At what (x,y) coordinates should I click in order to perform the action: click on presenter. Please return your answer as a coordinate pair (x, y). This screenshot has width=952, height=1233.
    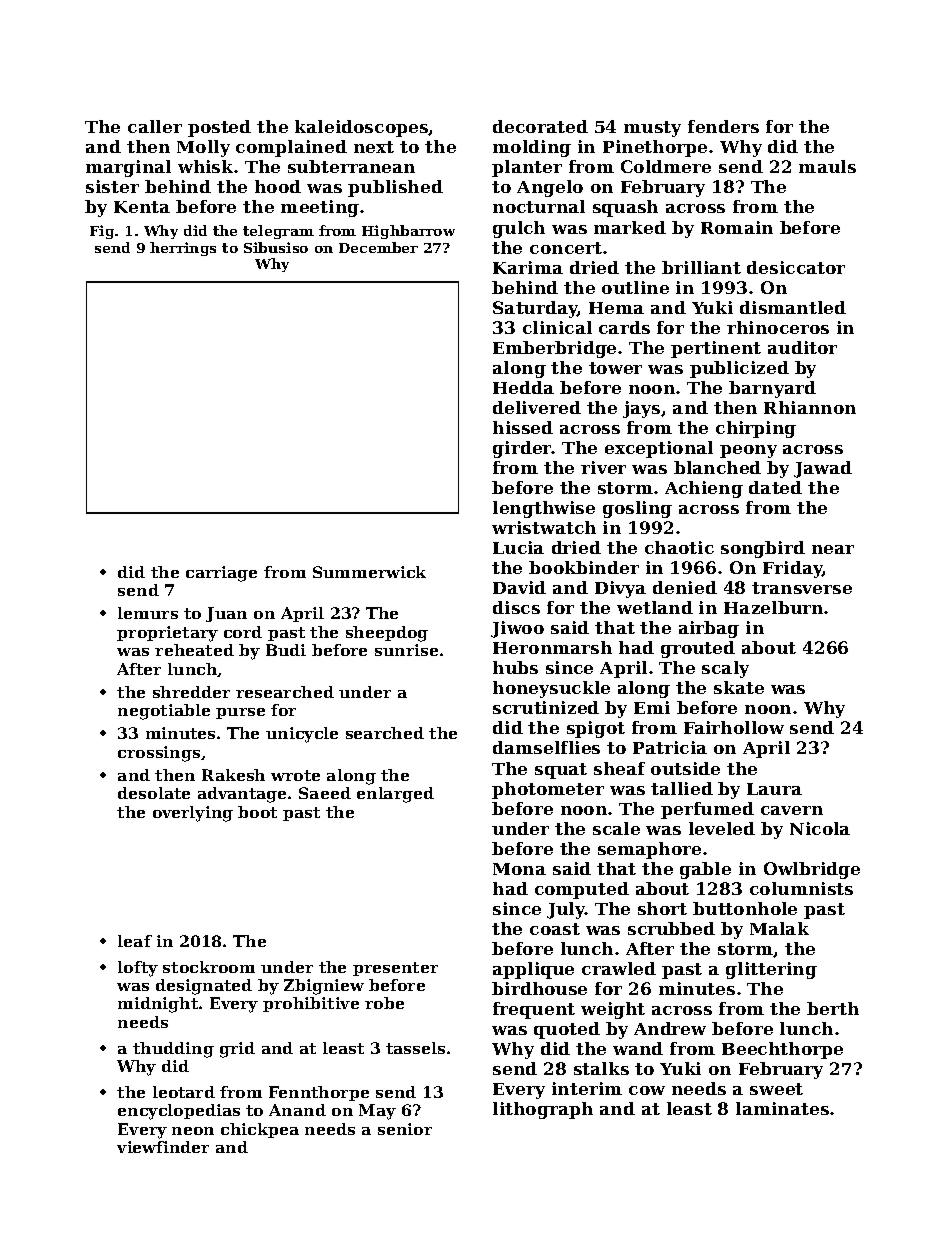
    Looking at the image, I should click on (395, 969).
